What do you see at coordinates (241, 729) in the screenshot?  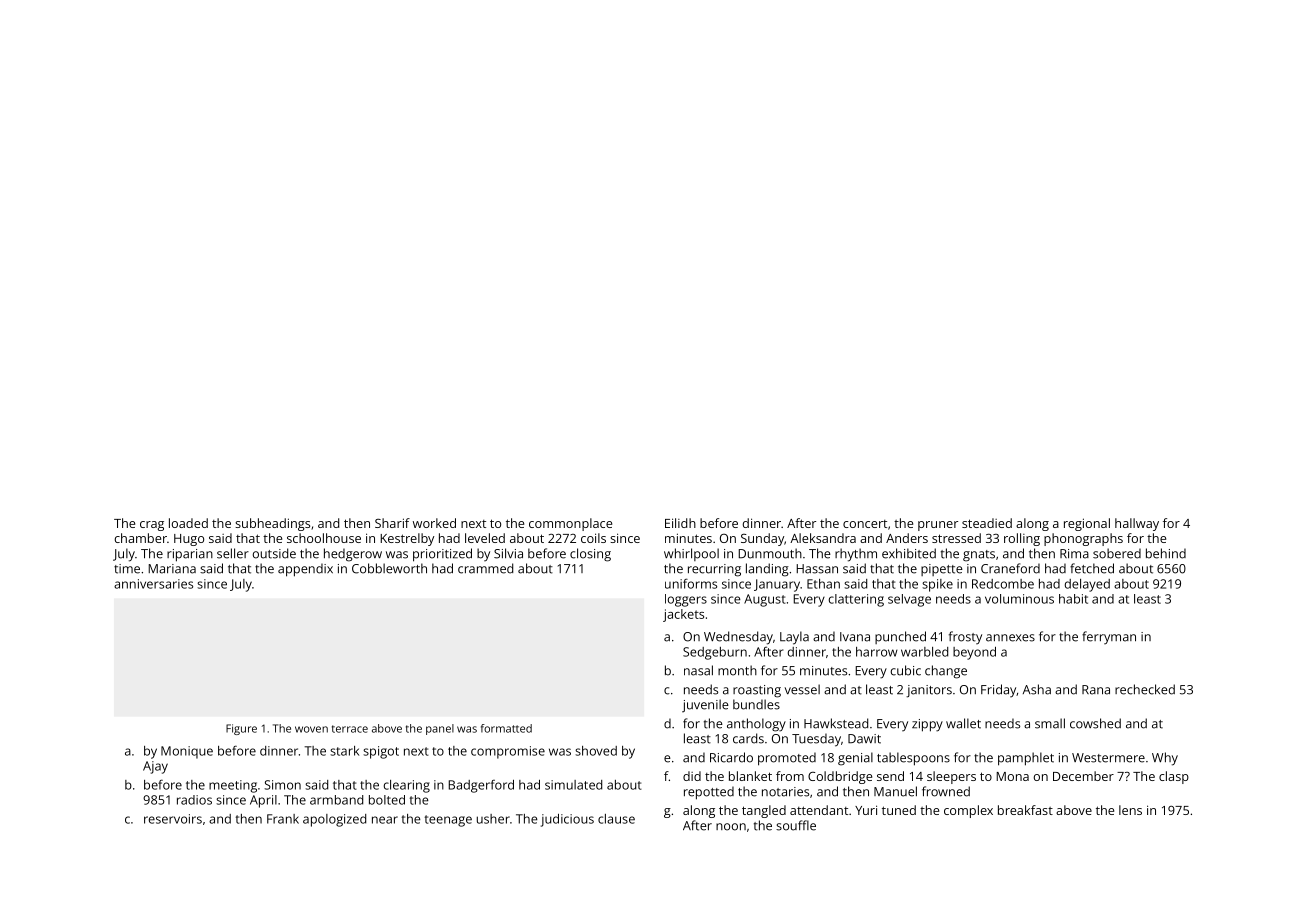 I see `Figure` at bounding box center [241, 729].
